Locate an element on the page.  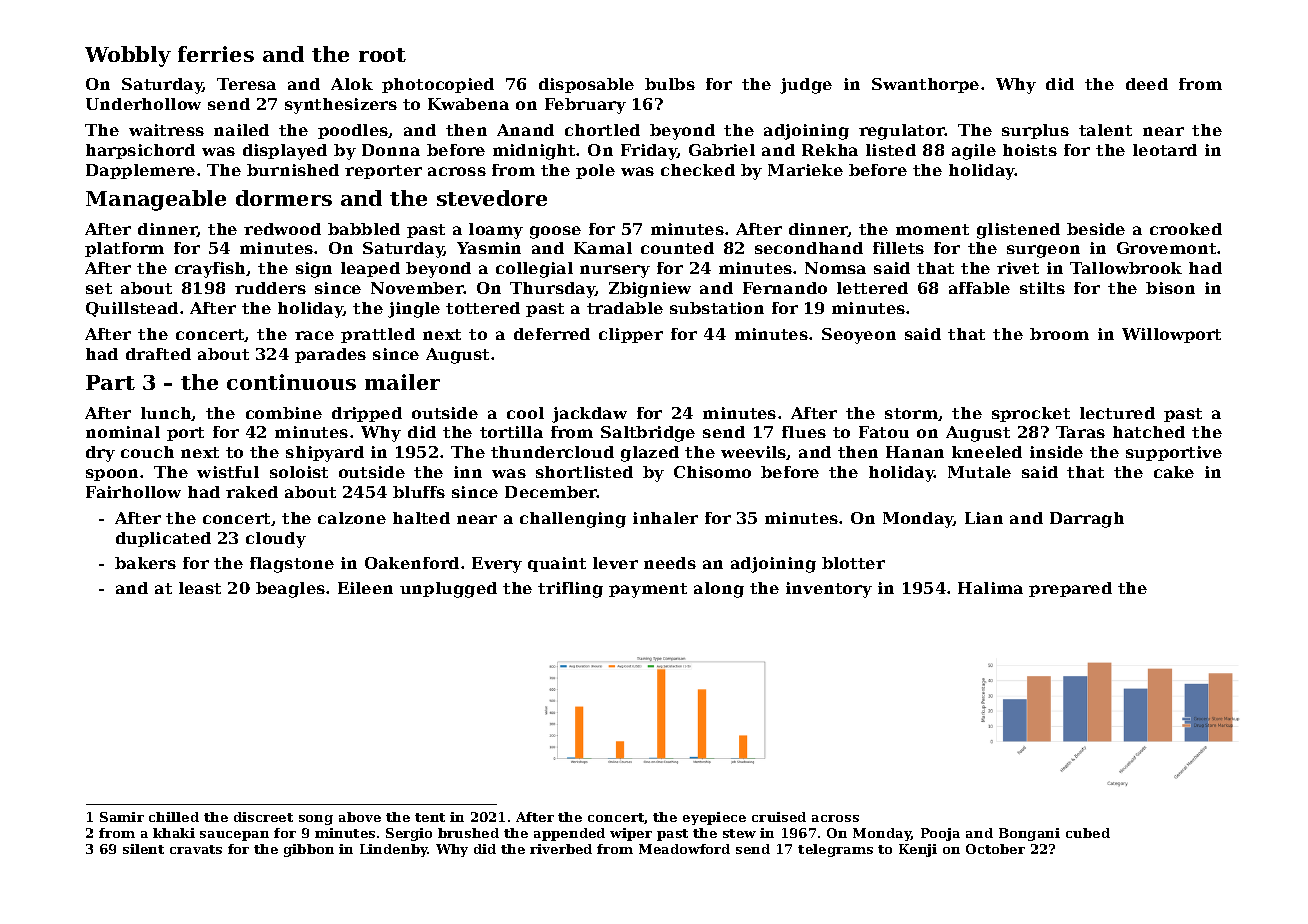
bakers is located at coordinates (145, 563).
